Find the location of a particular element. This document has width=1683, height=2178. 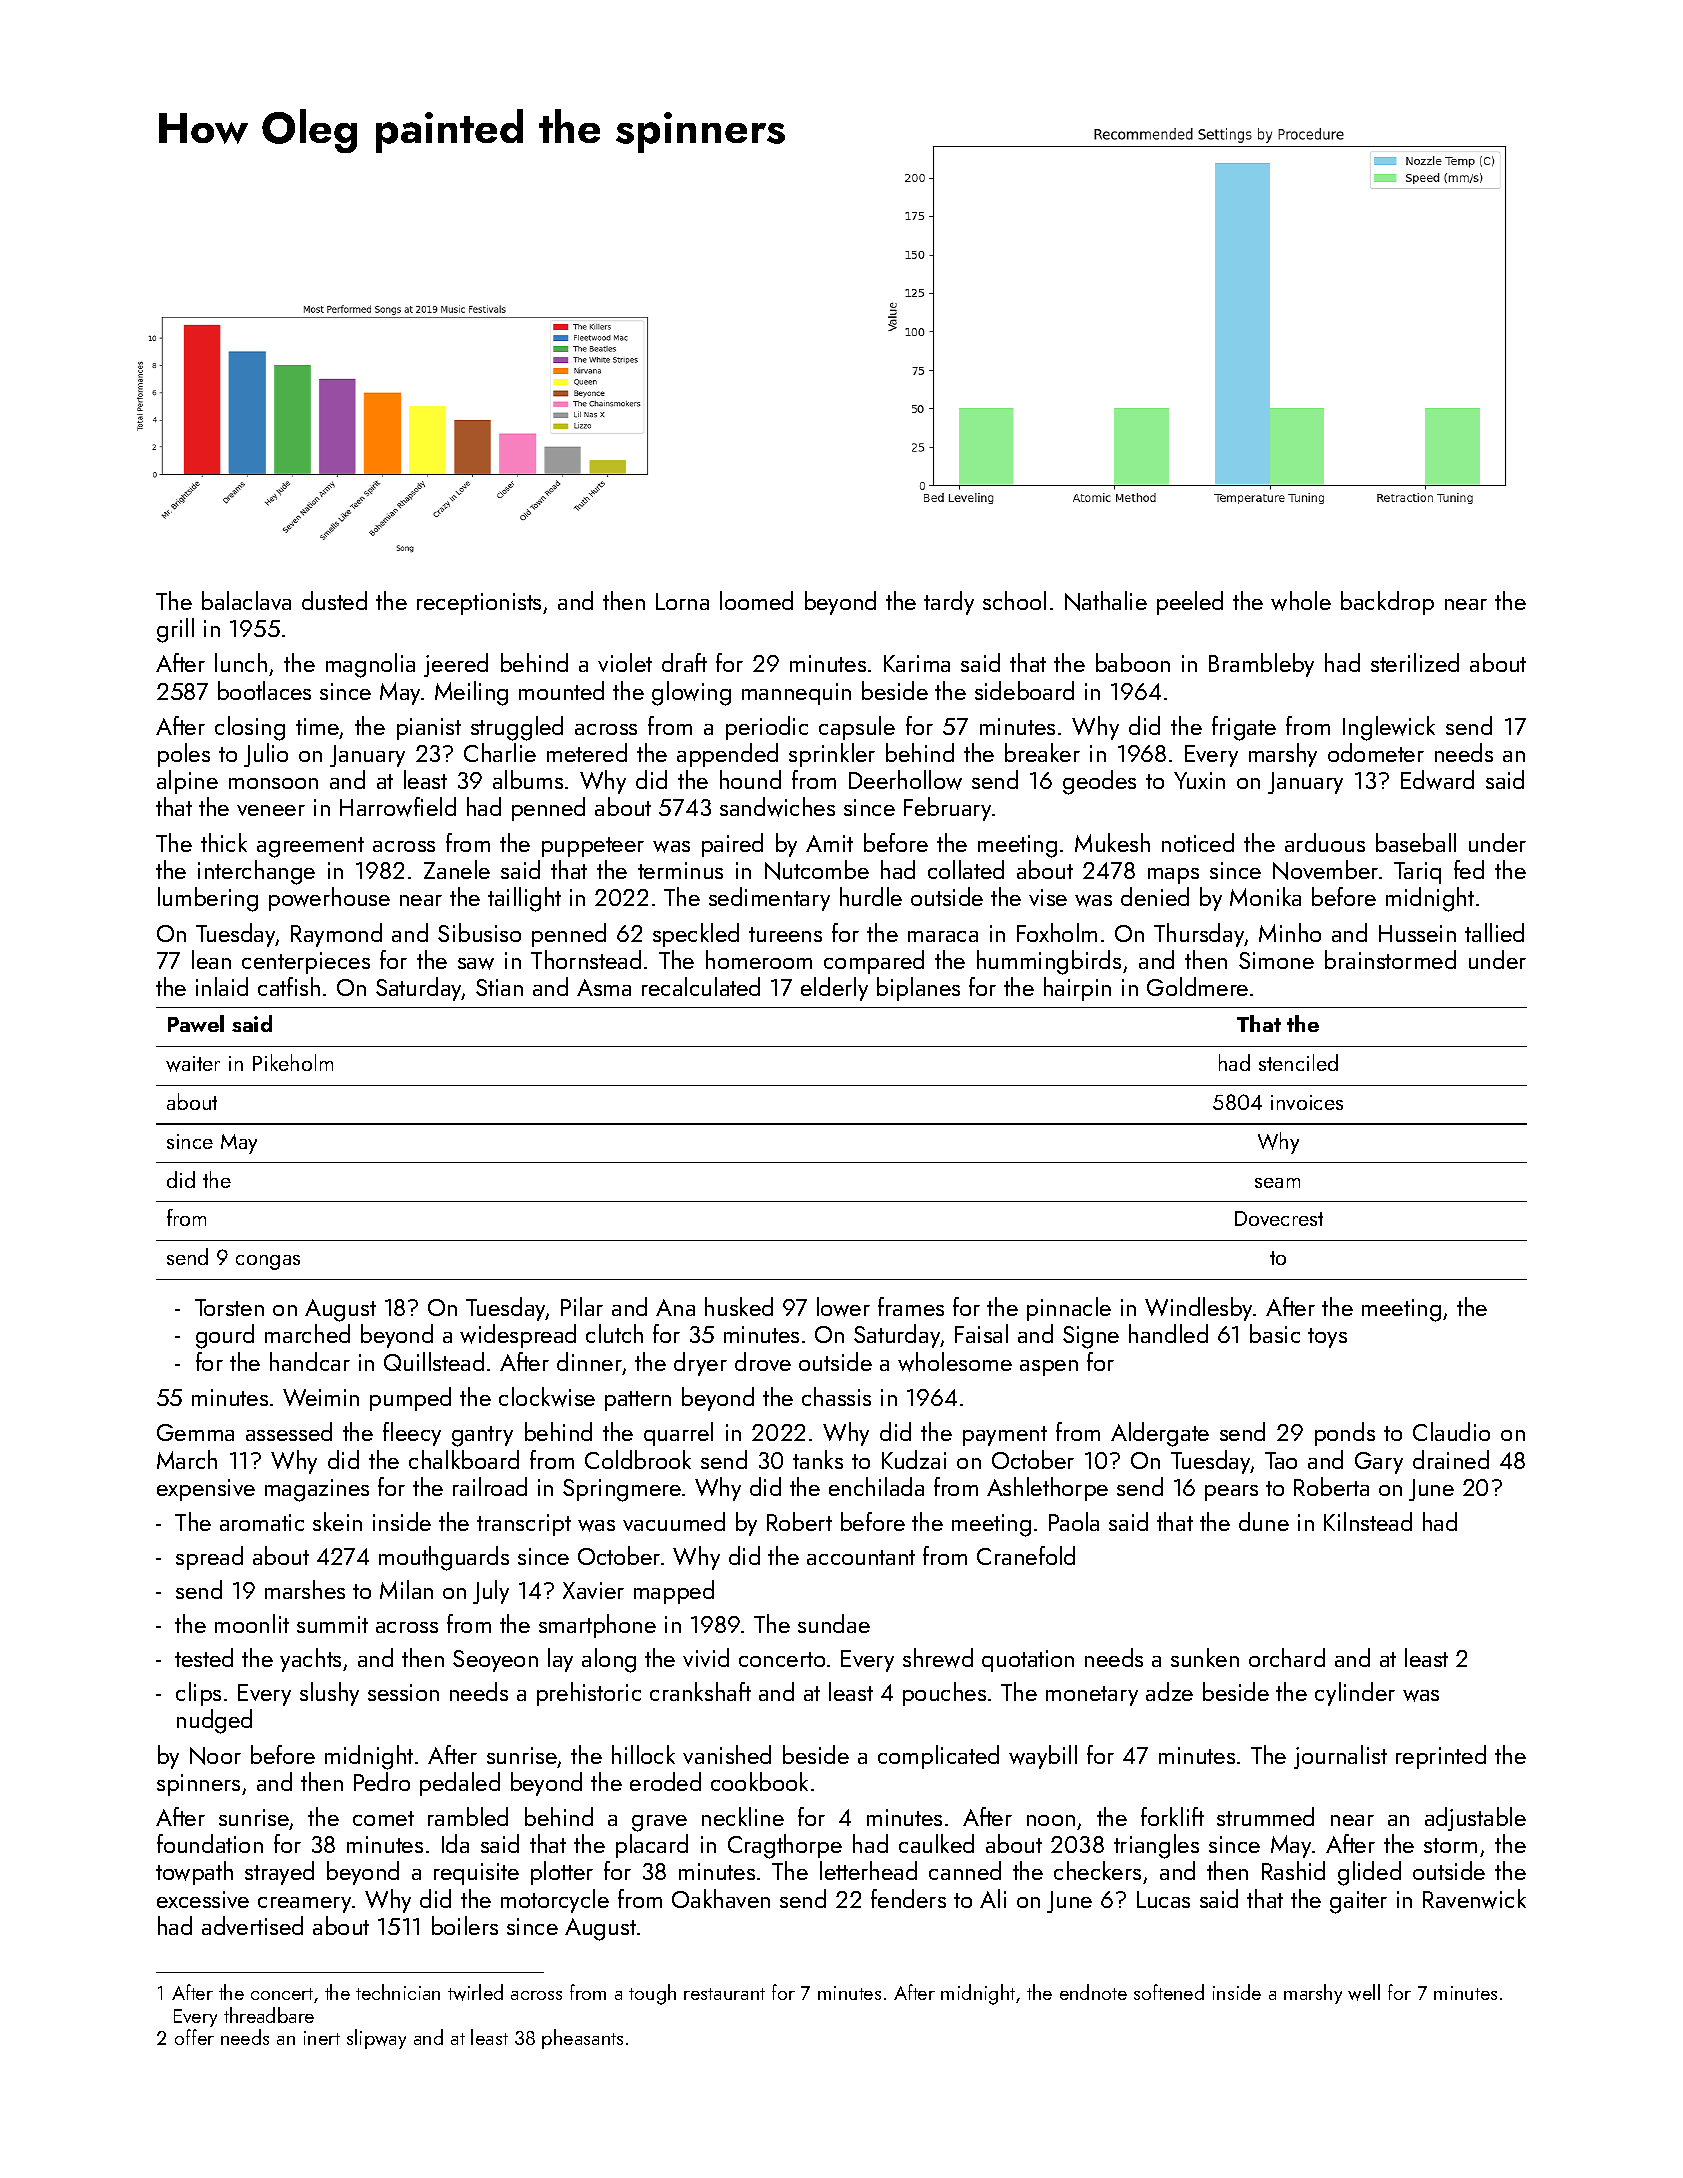

Stian is located at coordinates (499, 987).
